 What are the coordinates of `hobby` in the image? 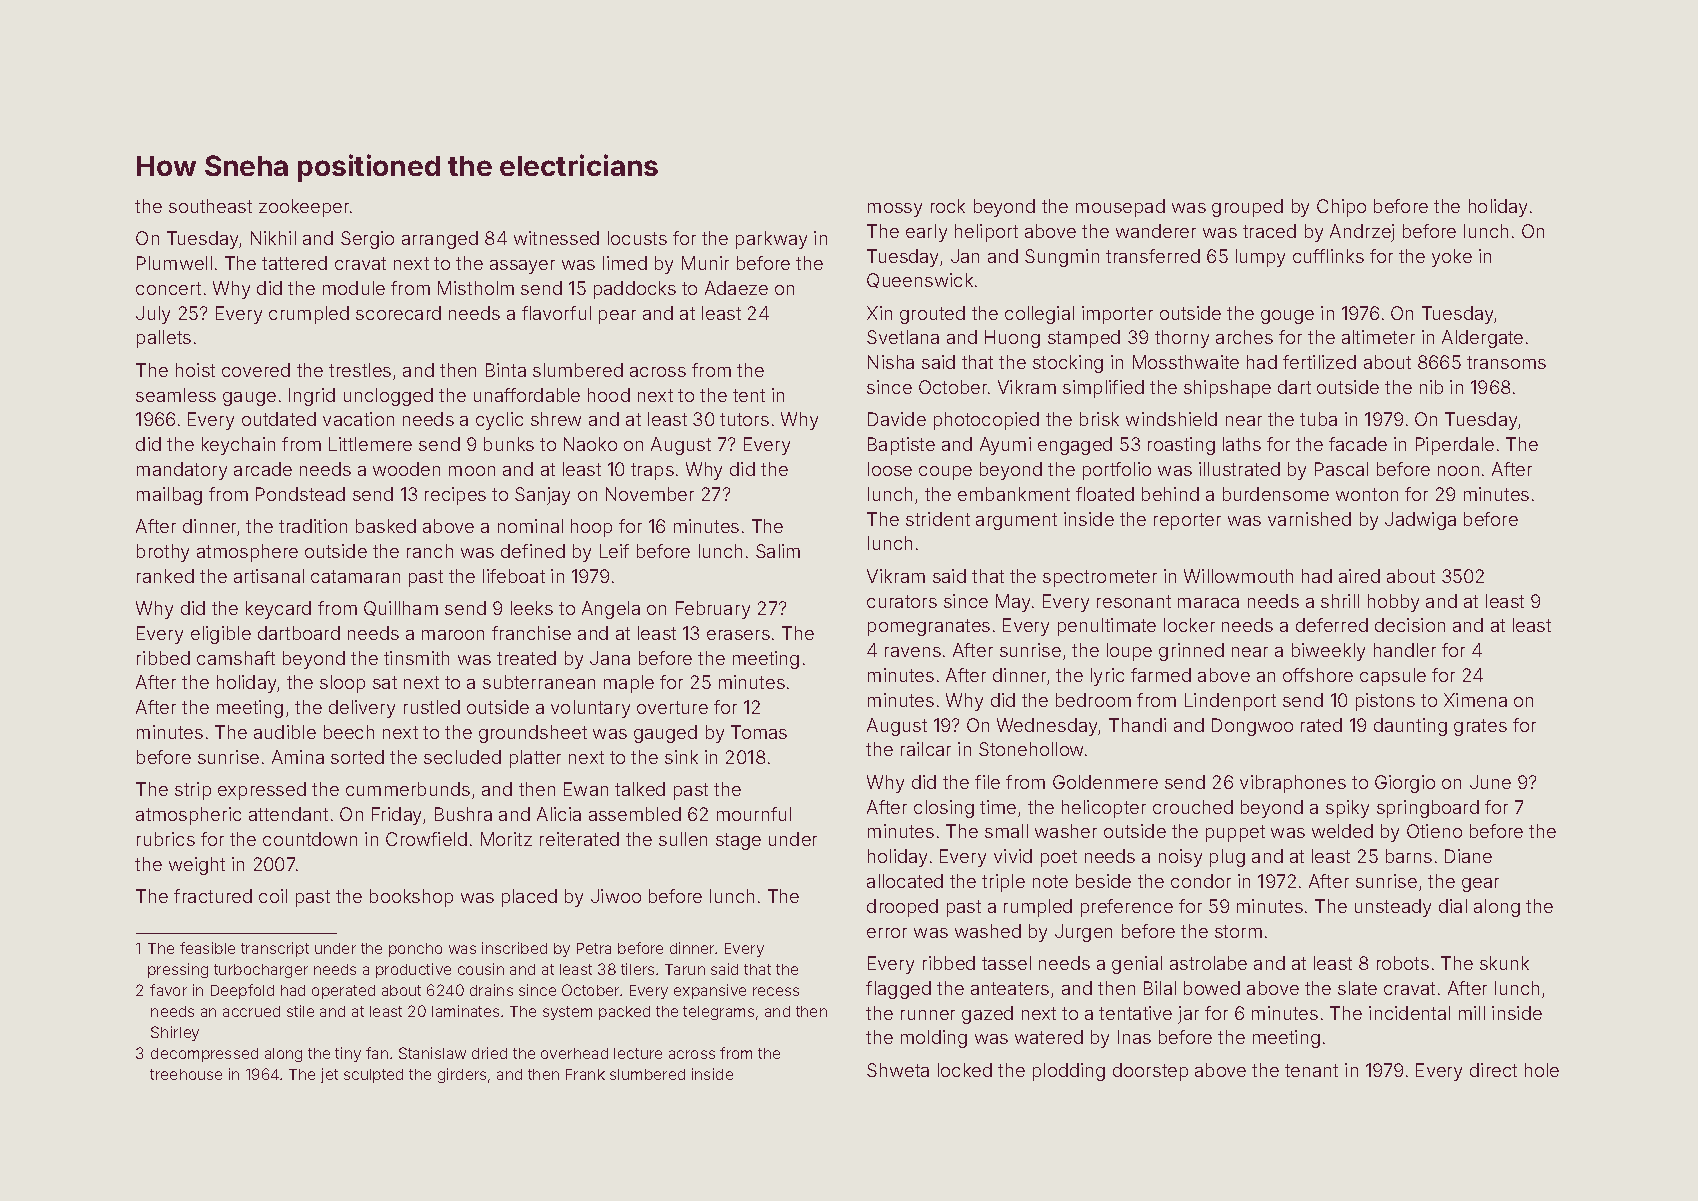 It's located at (1393, 603).
